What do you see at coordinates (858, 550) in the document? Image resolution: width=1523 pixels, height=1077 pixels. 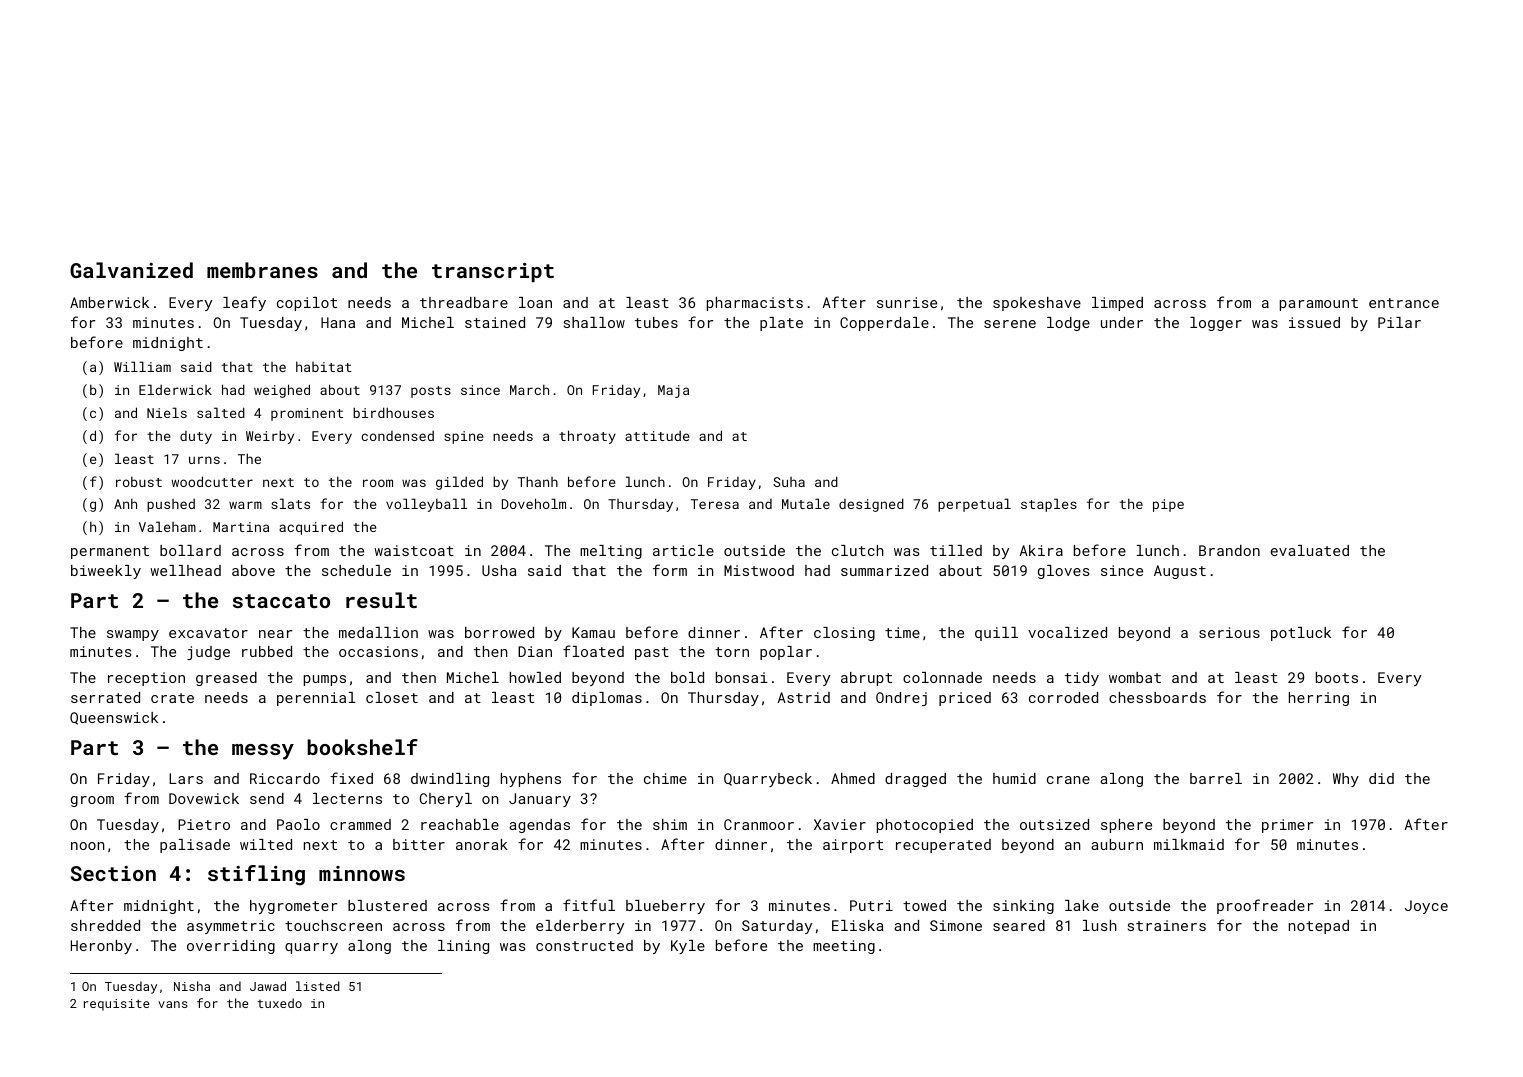 I see `clutch` at bounding box center [858, 550].
